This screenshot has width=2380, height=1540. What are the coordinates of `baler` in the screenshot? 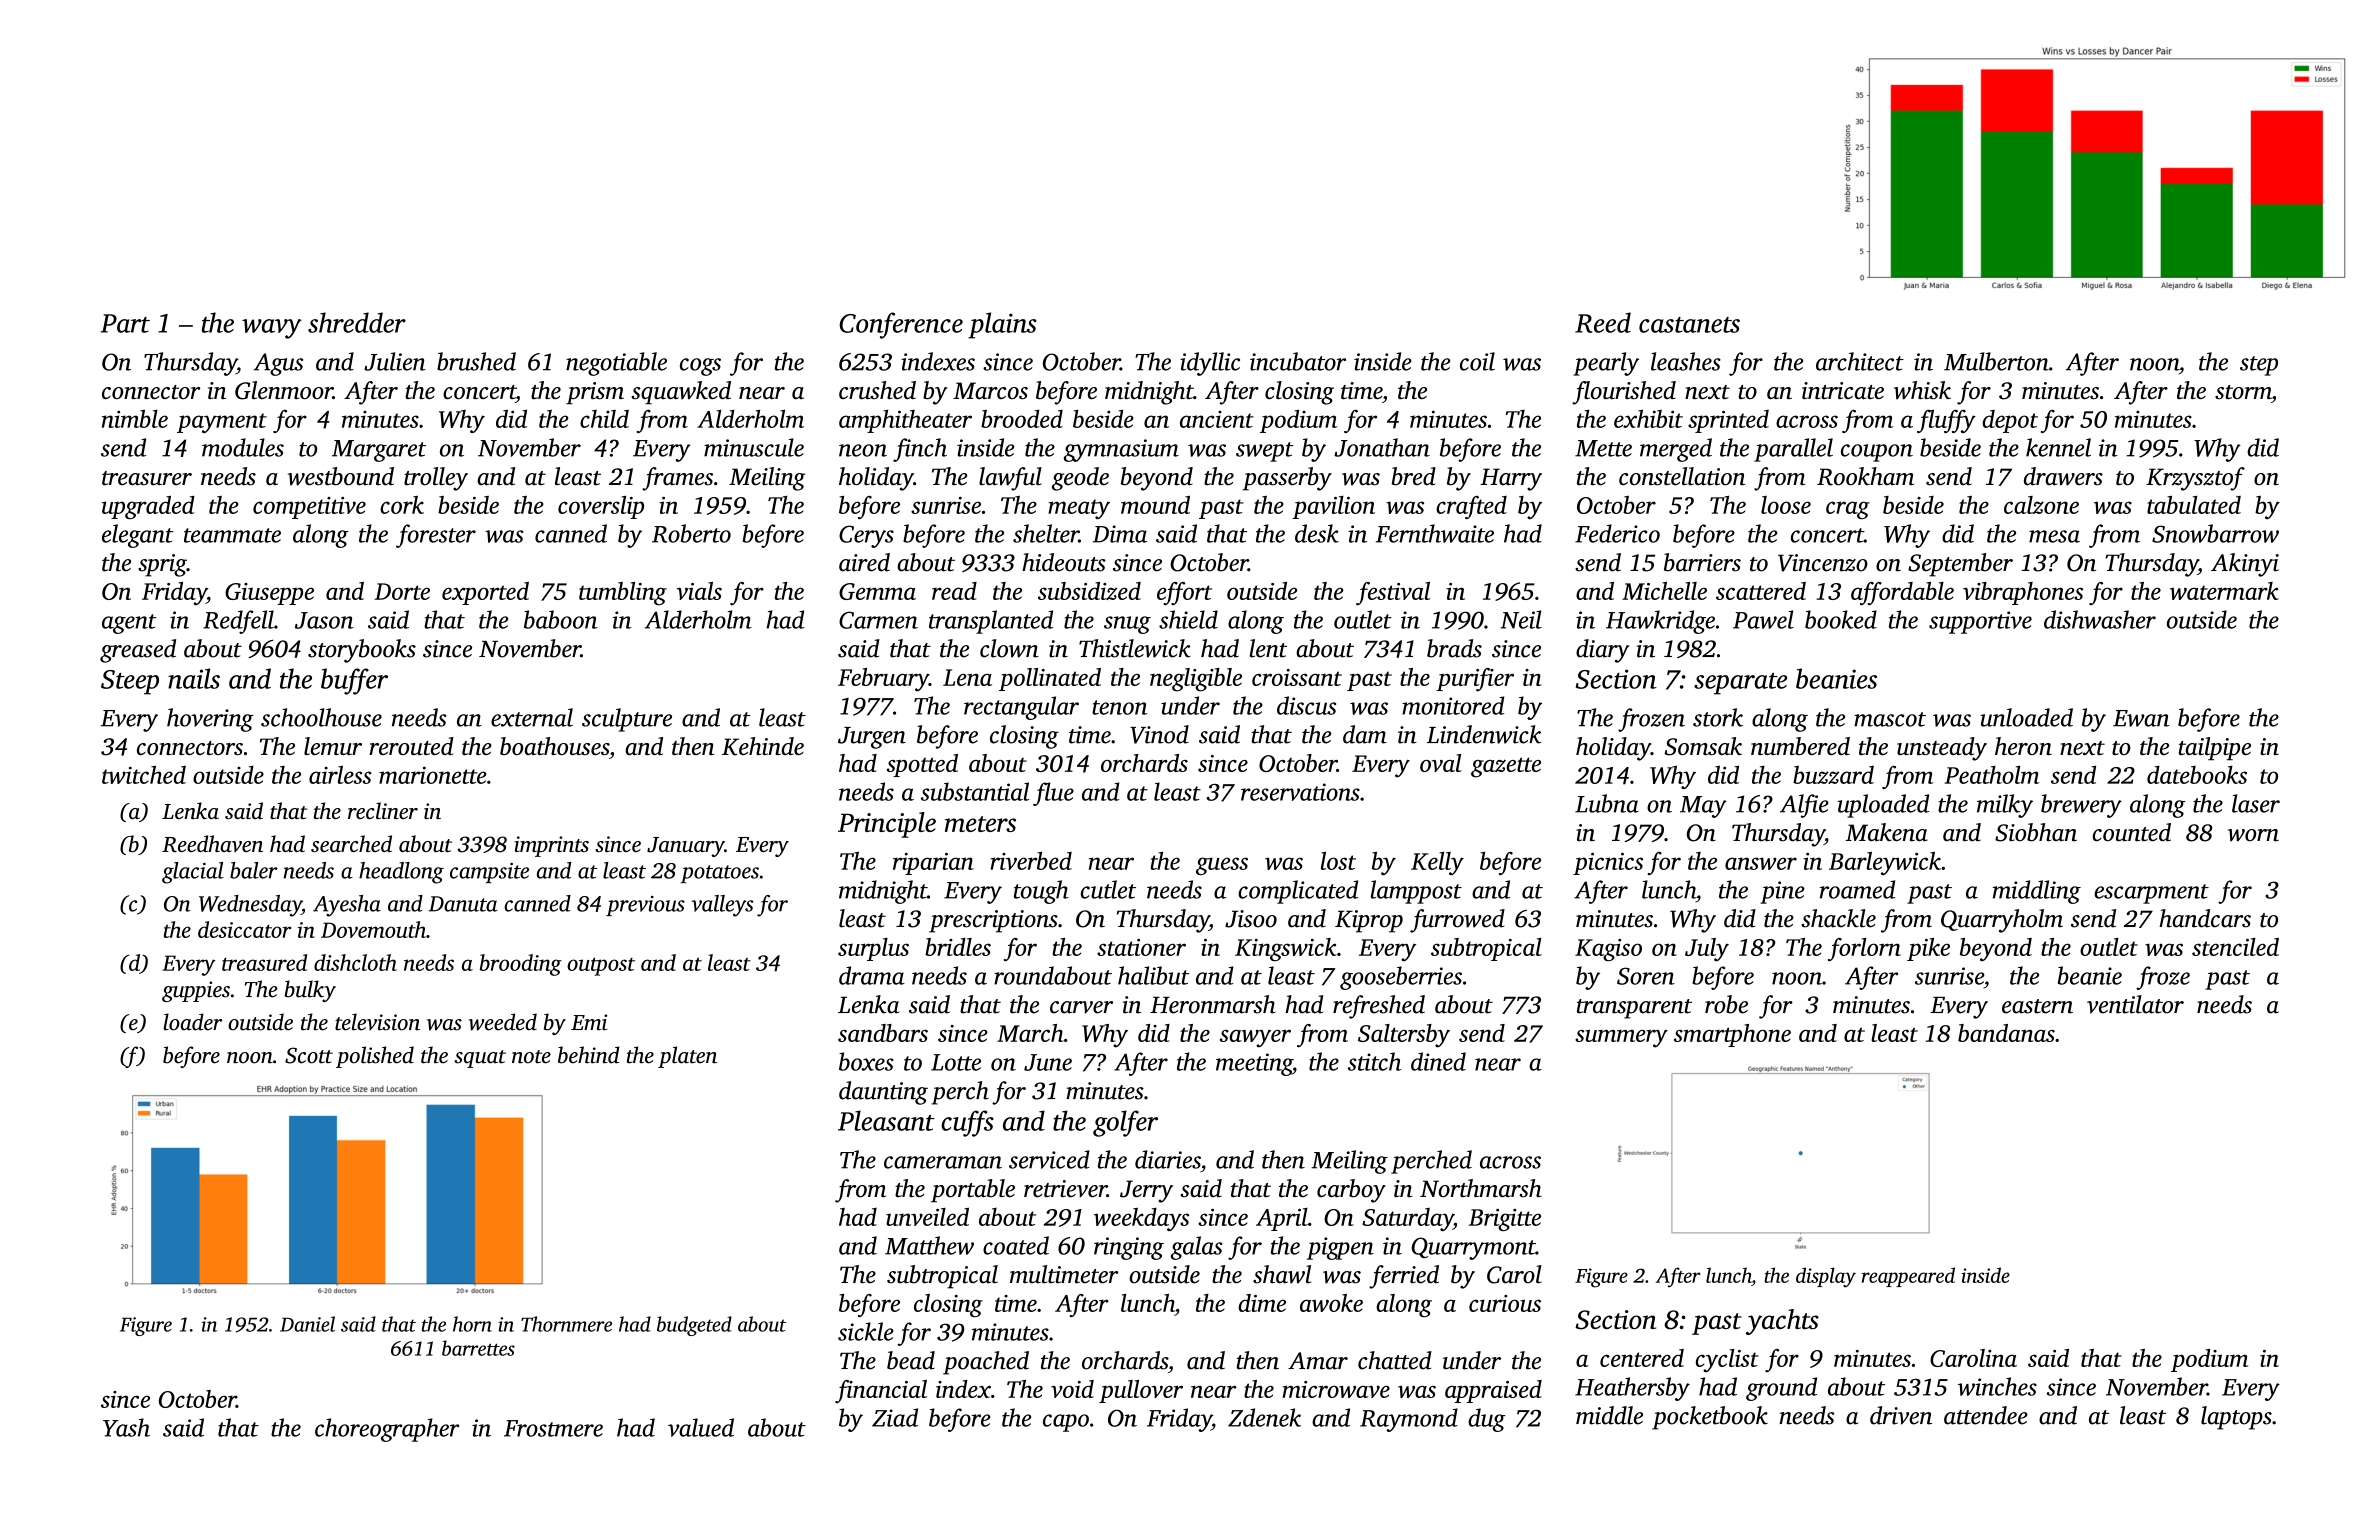 It's located at (254, 870).
